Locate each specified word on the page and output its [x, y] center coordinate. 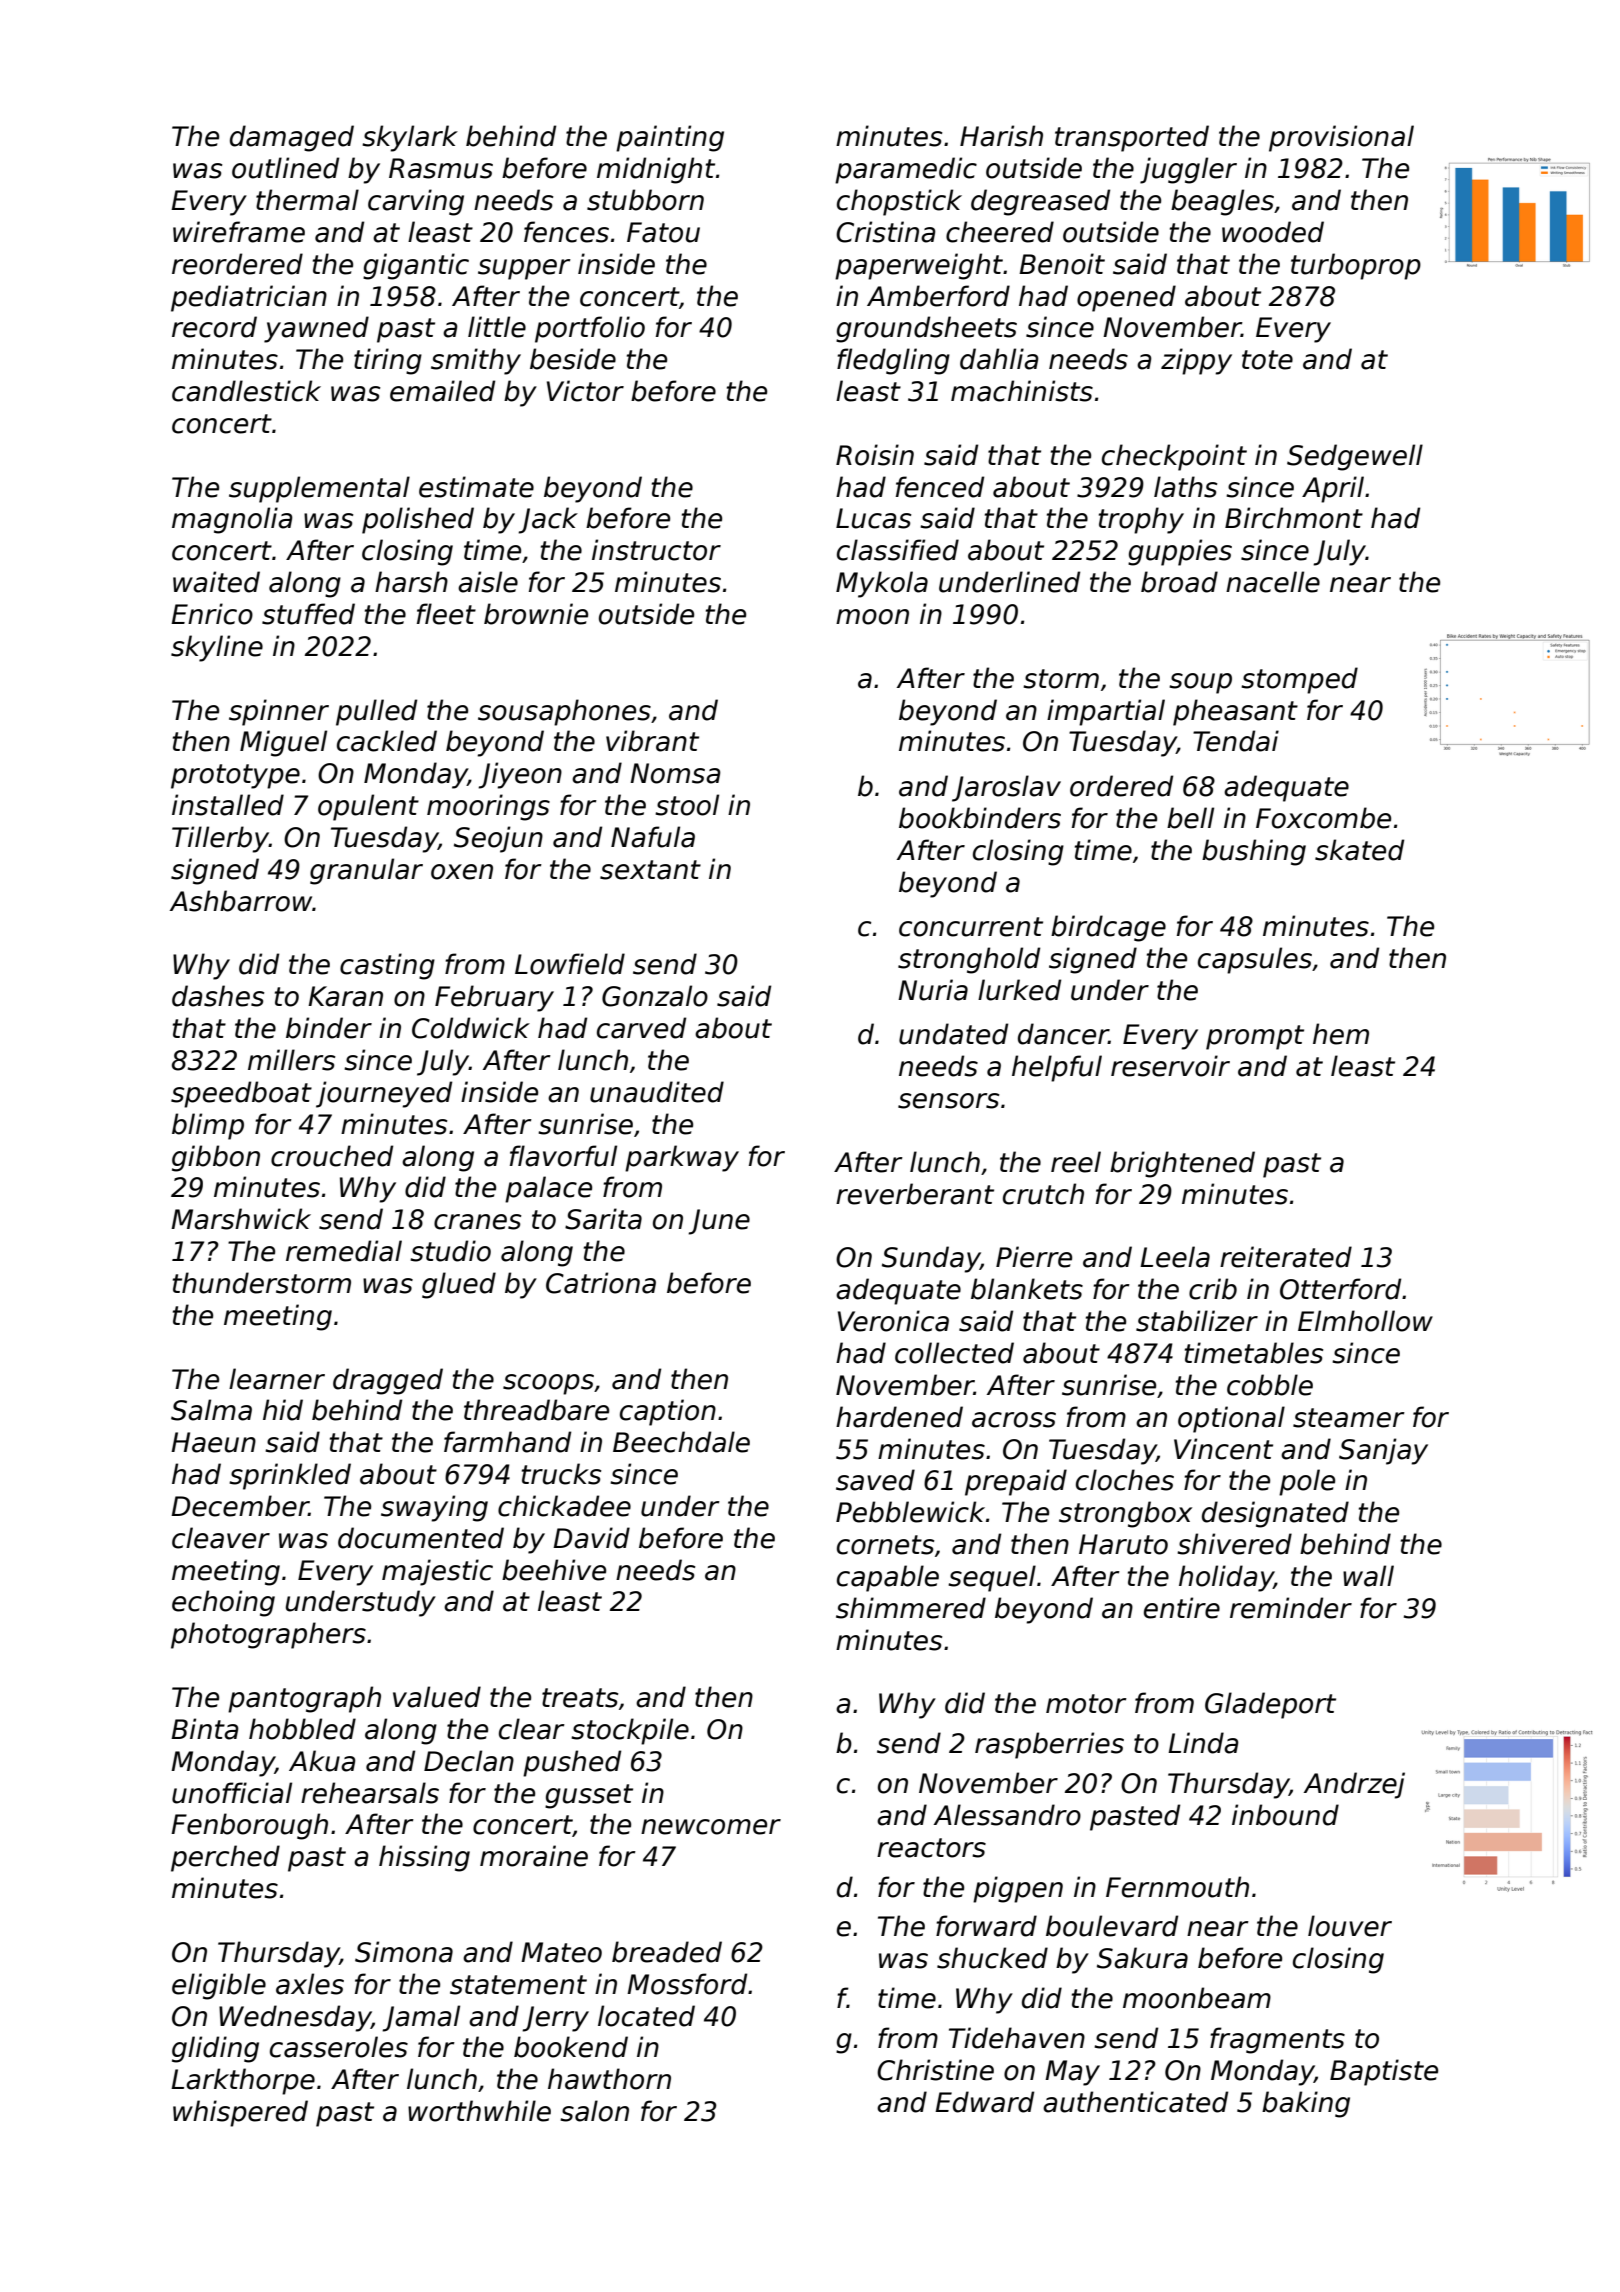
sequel [992, 1578]
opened [1126, 298]
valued [437, 1697]
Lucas [873, 518]
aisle [488, 582]
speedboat [241, 1094]
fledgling [893, 361]
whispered [240, 2113]
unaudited [657, 1092]
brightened [1182, 1164]
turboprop [1356, 266]
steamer [1349, 1418]
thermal [307, 200]
